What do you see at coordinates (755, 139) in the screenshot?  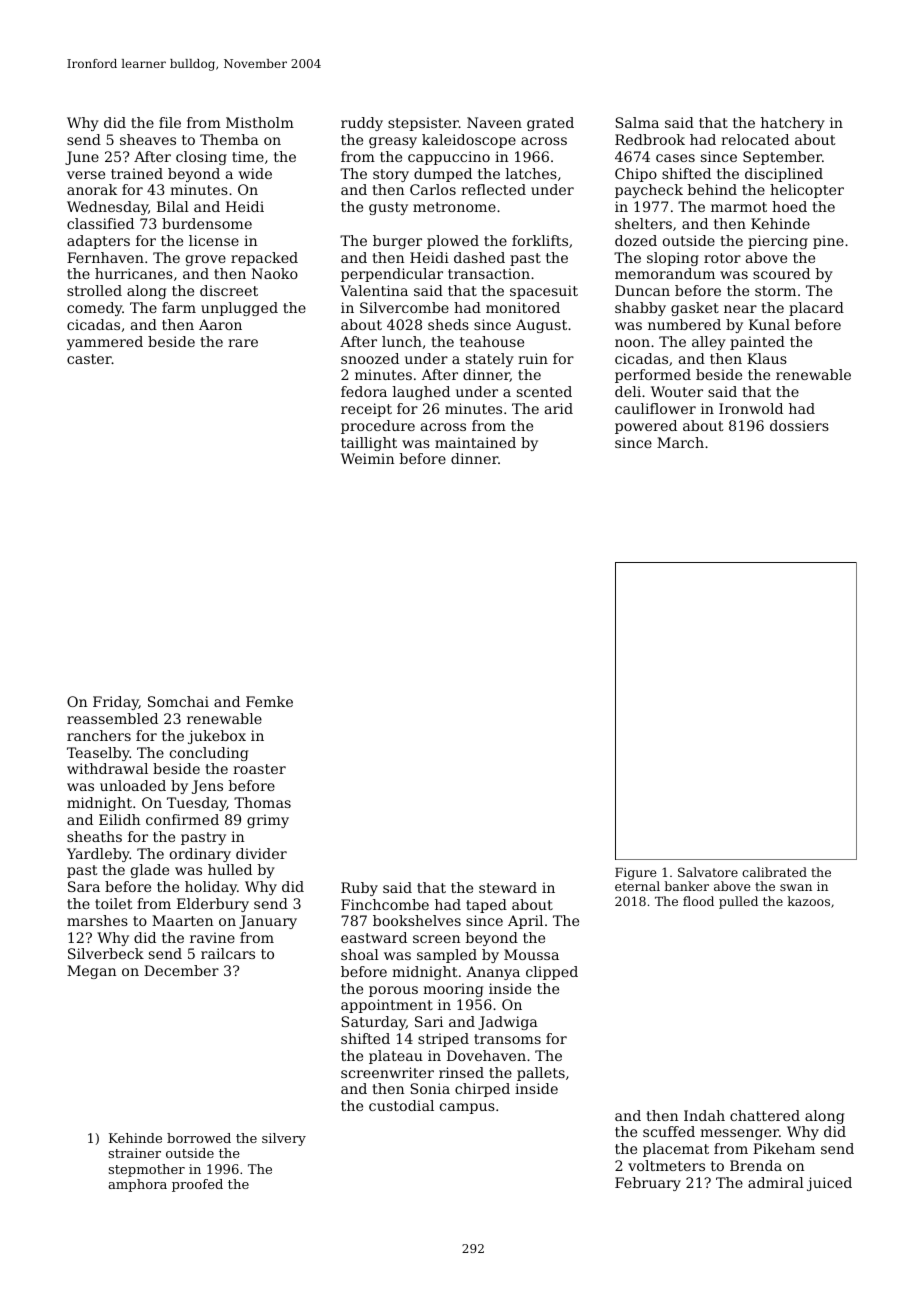 I see `relocated` at bounding box center [755, 139].
